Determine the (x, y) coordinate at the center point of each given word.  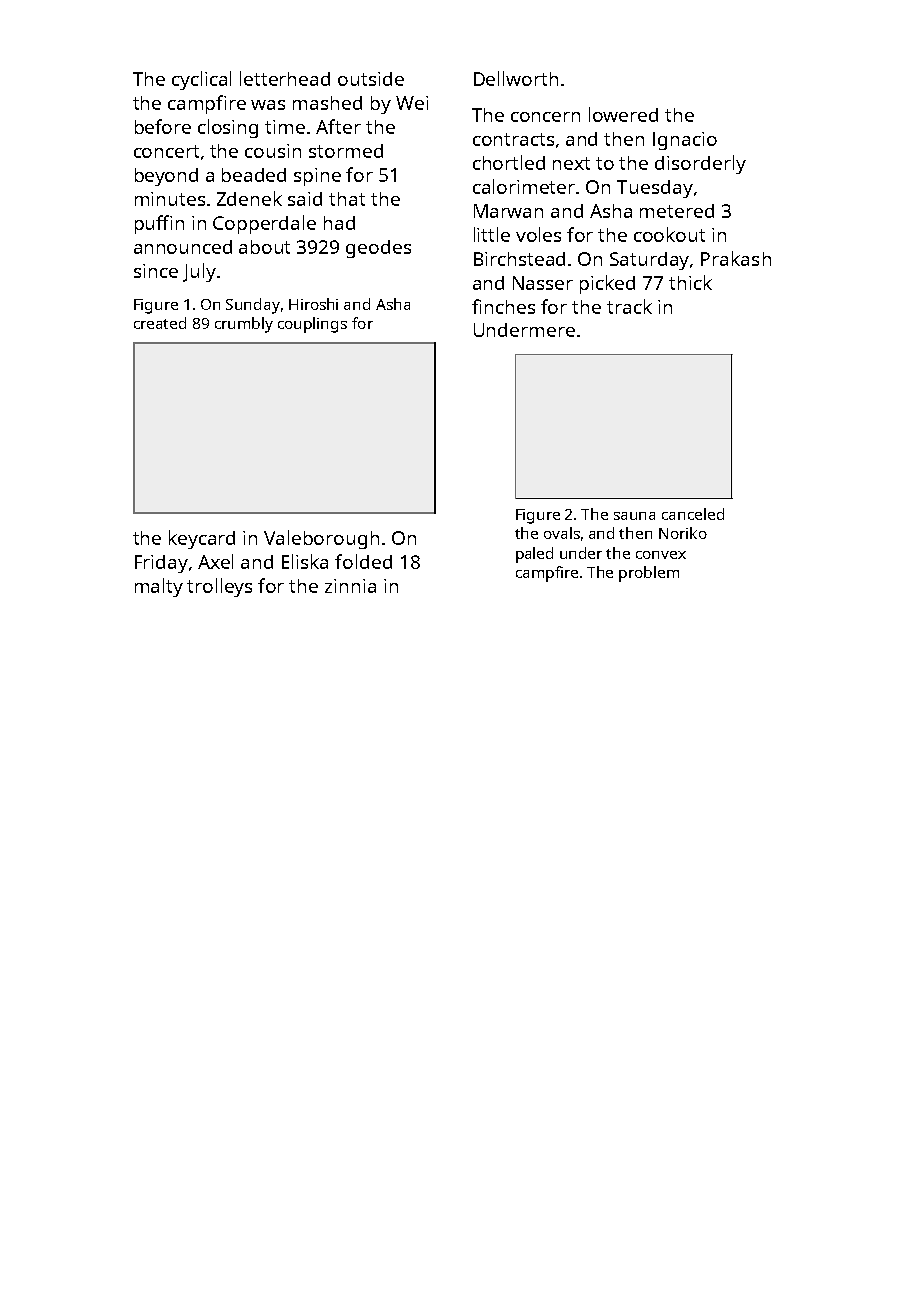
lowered (623, 114)
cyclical (201, 80)
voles (538, 234)
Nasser (543, 283)
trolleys (219, 587)
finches (503, 306)
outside (371, 79)
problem (649, 574)
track (629, 306)
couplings (312, 325)
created (160, 323)
